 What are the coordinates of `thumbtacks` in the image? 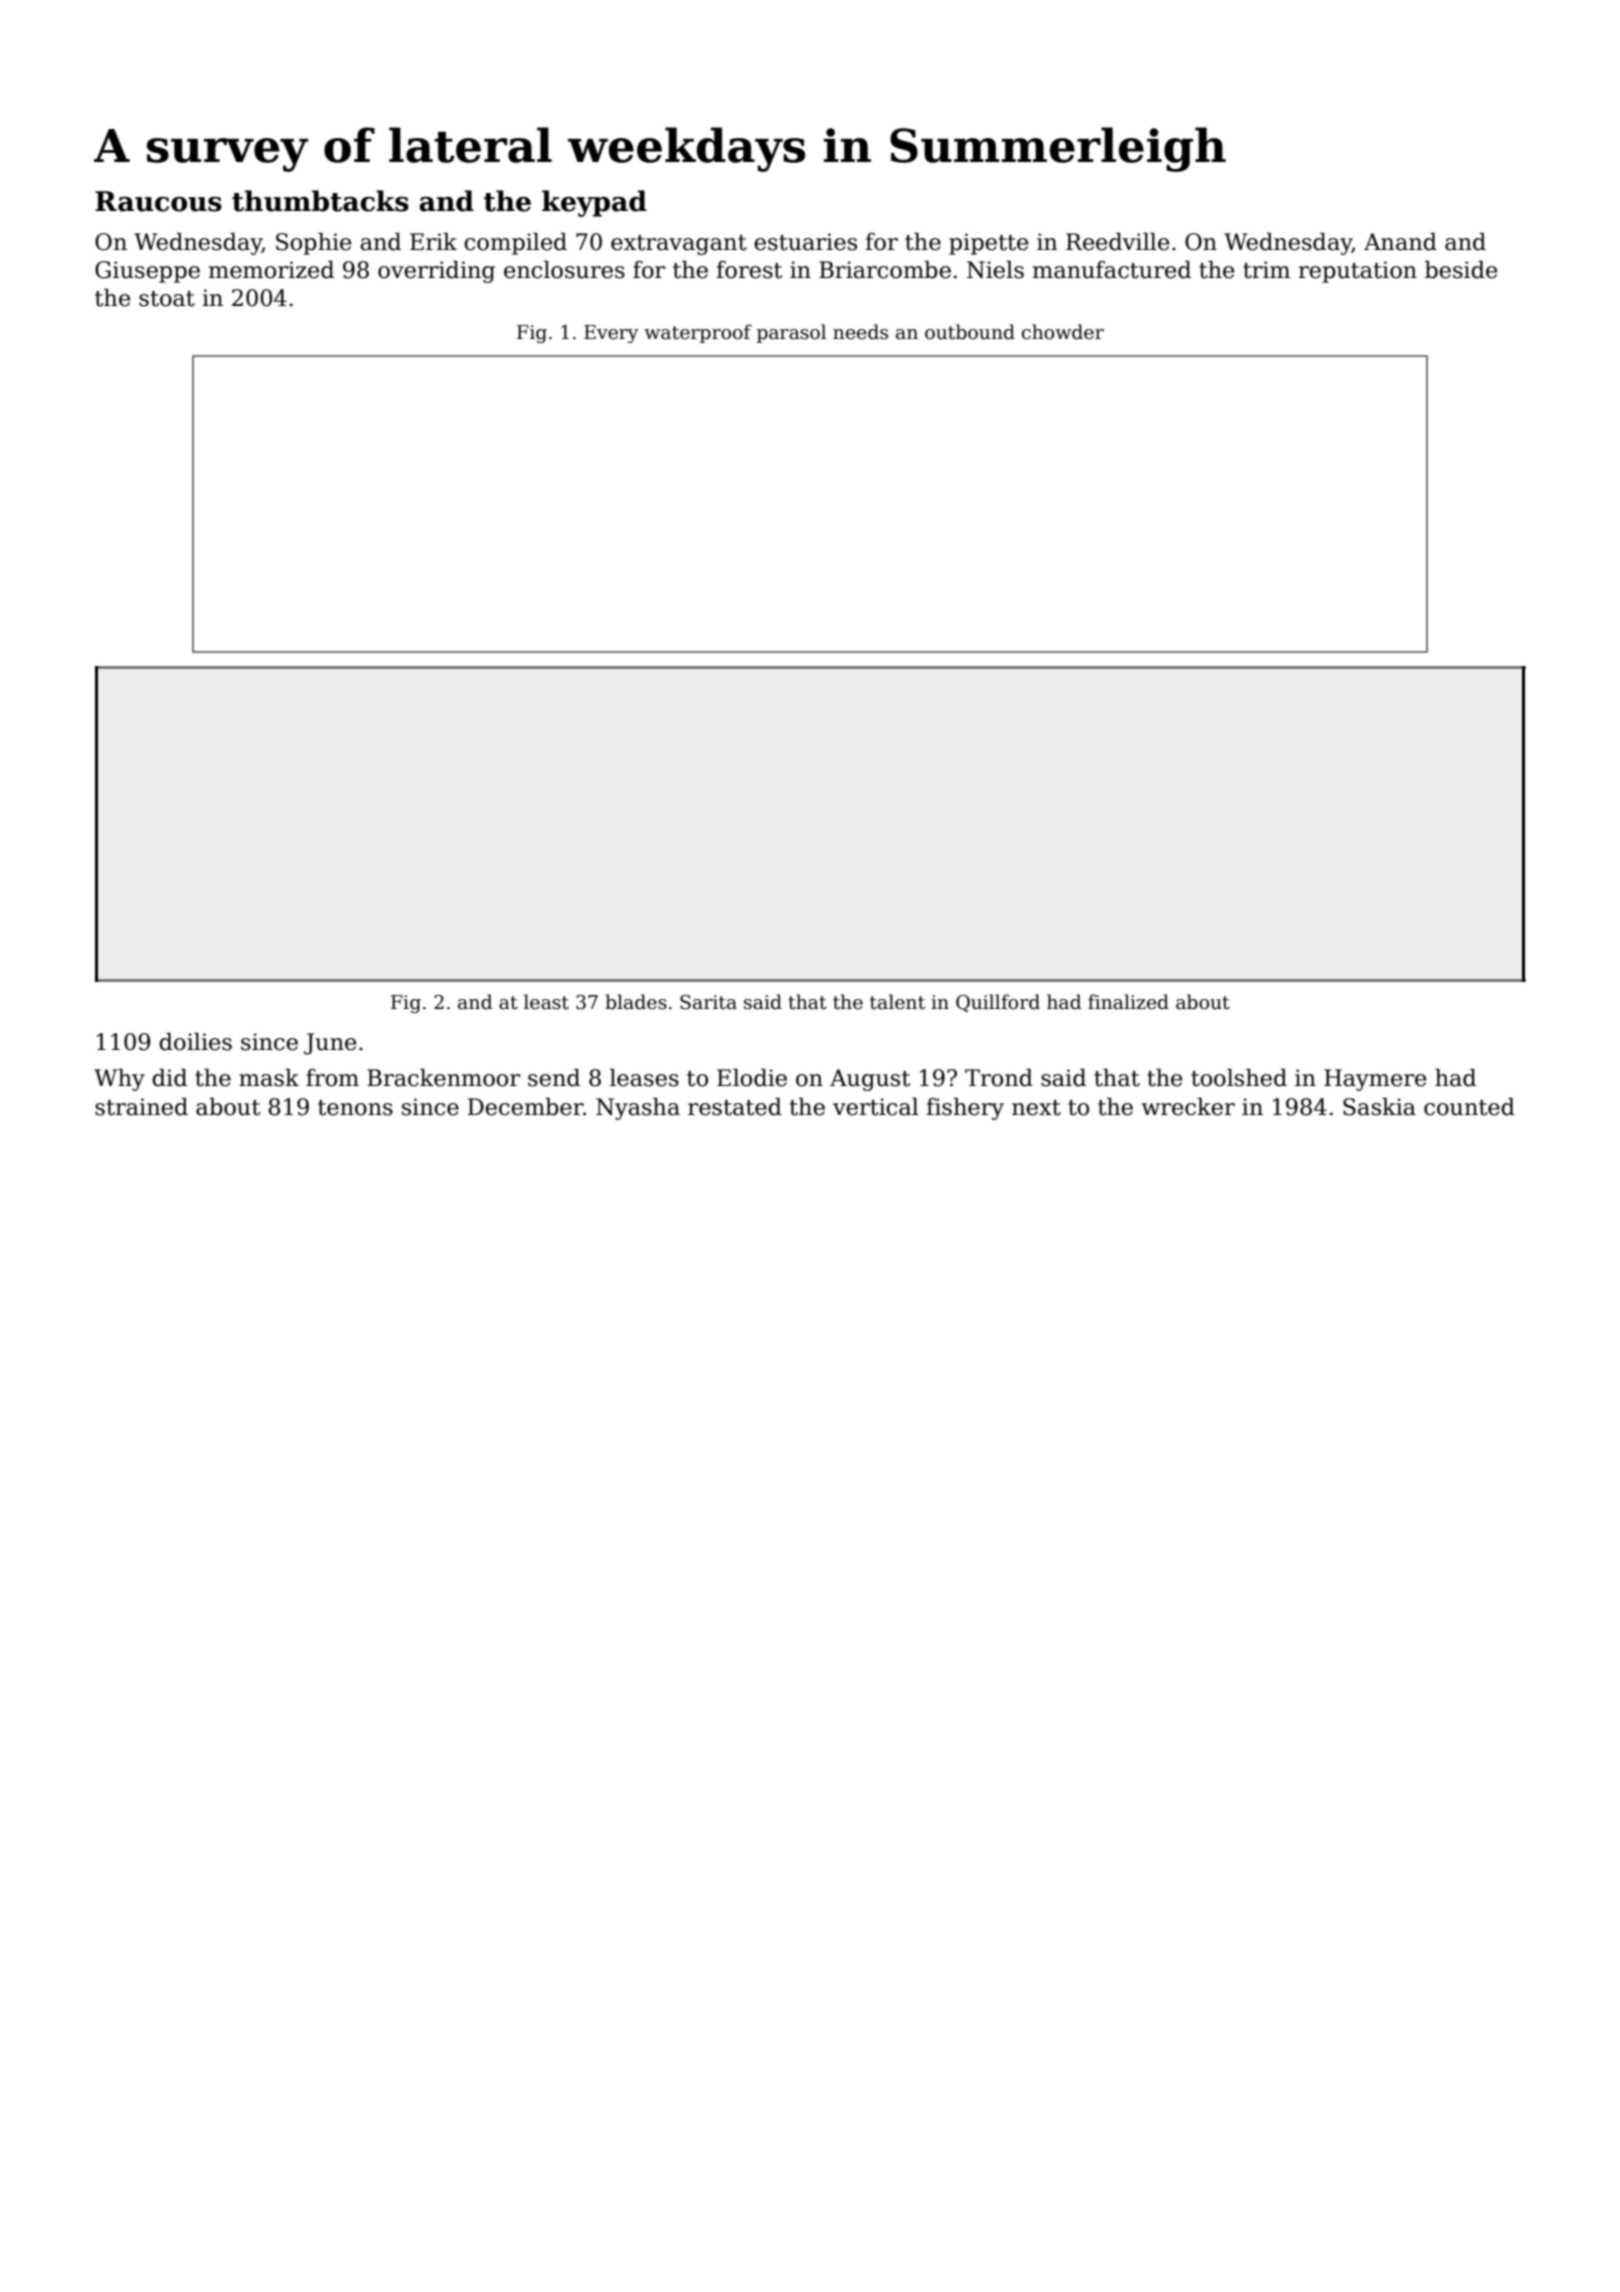 It's located at (320, 201).
